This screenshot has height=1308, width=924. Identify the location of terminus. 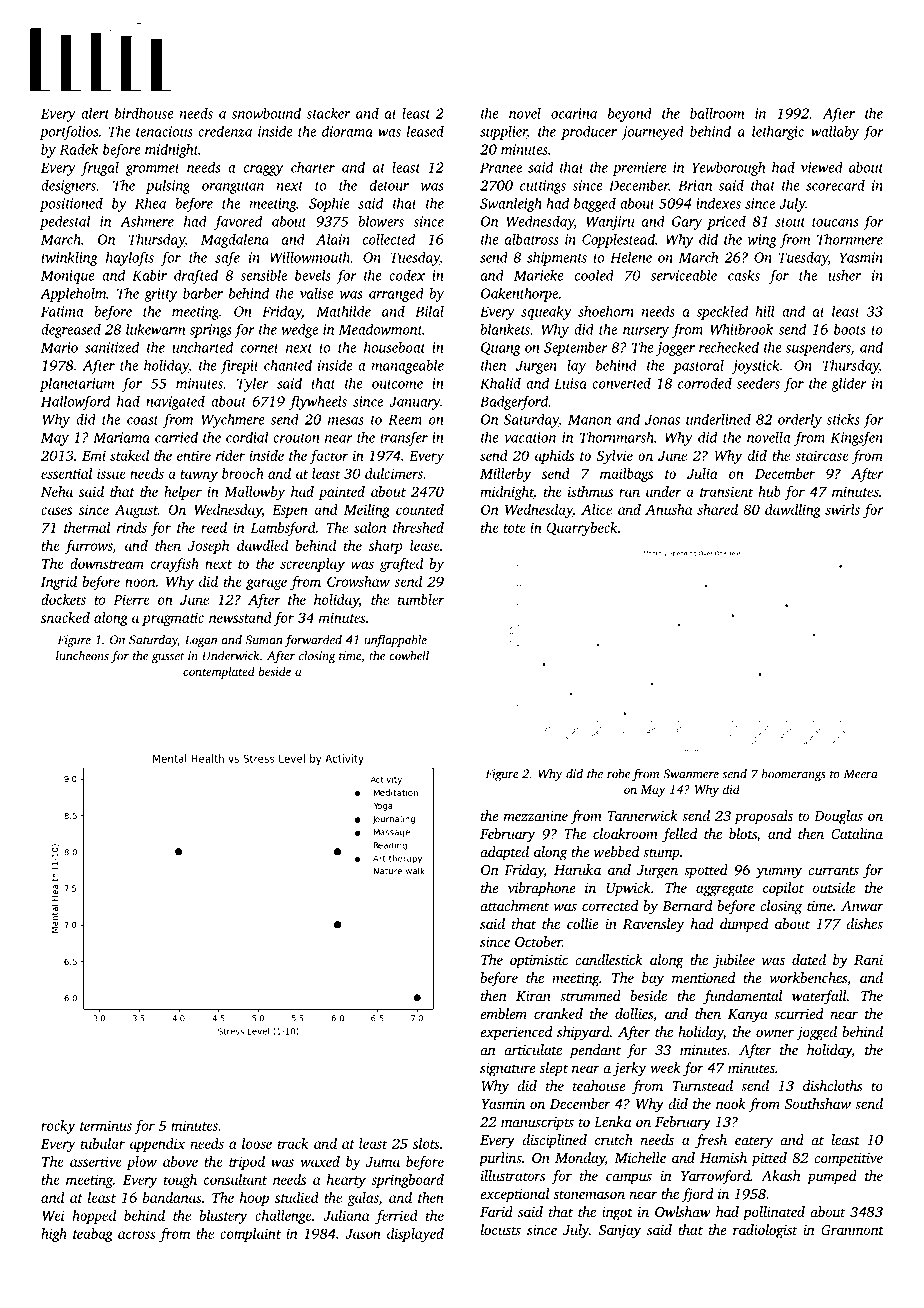
(106, 1125).
